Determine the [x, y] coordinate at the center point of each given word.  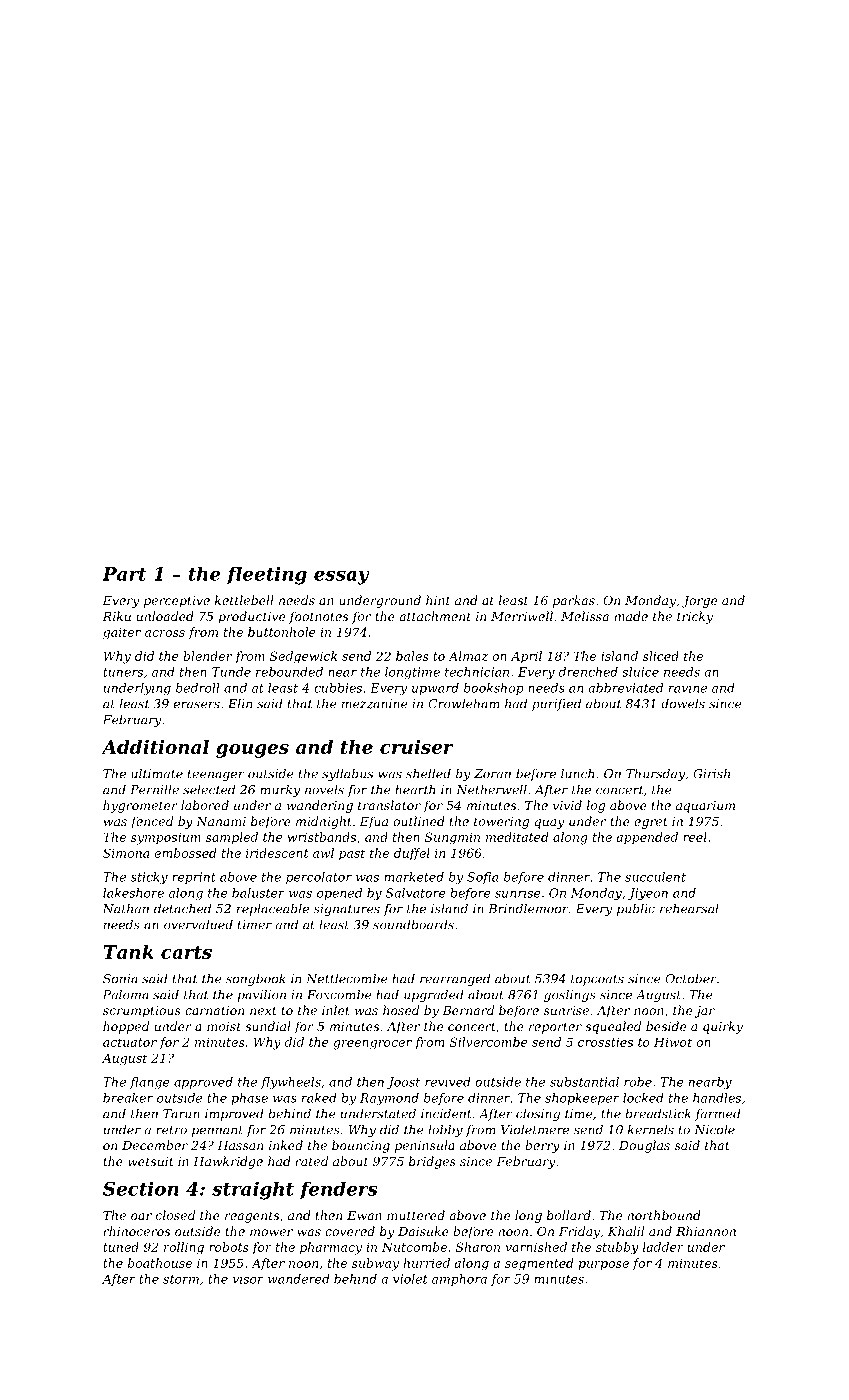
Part [124, 574]
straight [253, 1191]
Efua [374, 822]
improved [234, 1114]
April [526, 657]
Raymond [389, 1099]
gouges [252, 751]
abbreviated [625, 688]
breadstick [658, 1113]
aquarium [705, 807]
